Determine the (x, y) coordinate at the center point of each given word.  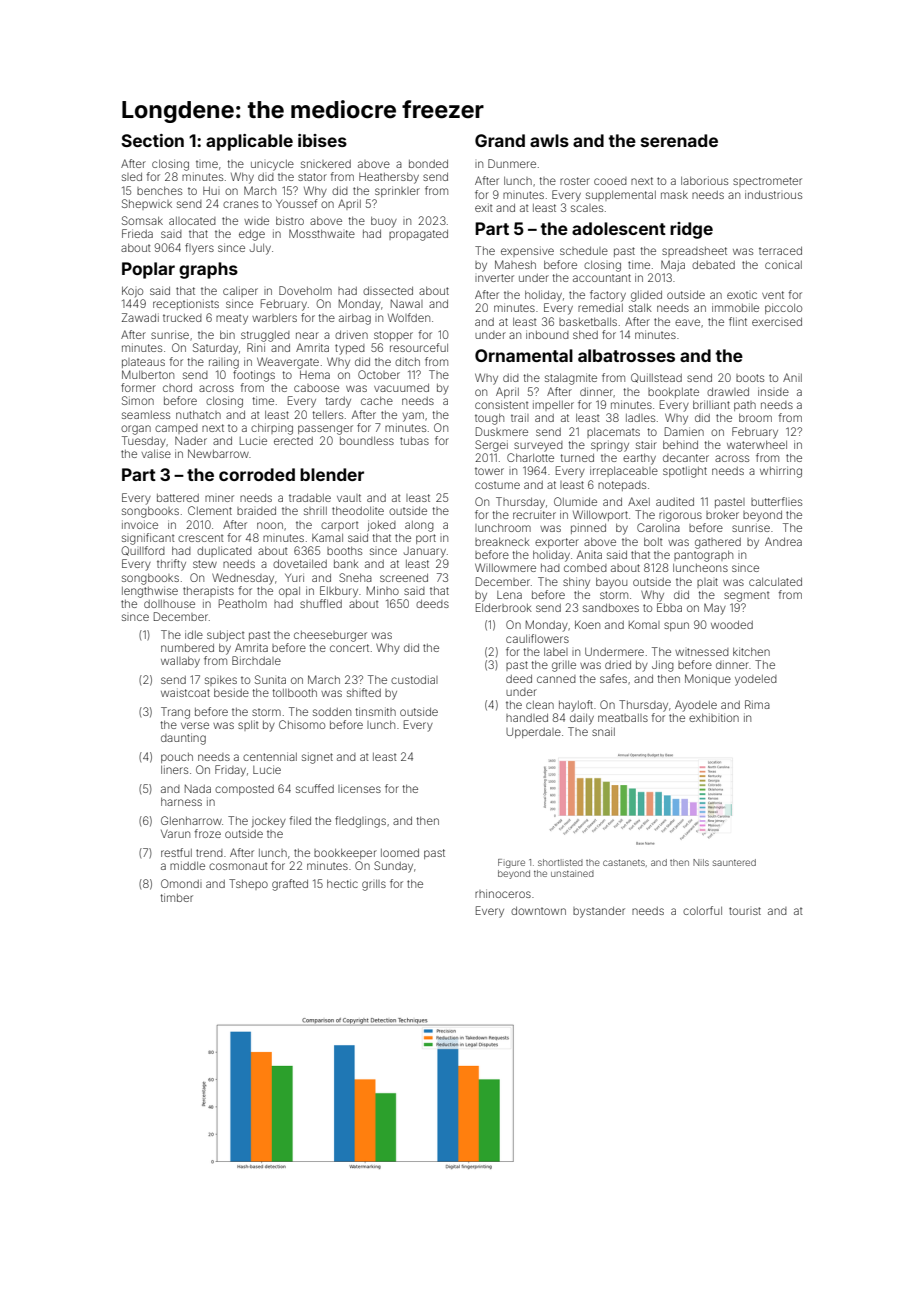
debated (713, 265)
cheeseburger (330, 636)
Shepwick (147, 204)
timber (177, 897)
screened (404, 578)
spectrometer (767, 182)
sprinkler (397, 191)
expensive (527, 251)
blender (332, 474)
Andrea (783, 541)
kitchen (751, 651)
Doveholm (305, 290)
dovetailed (300, 564)
